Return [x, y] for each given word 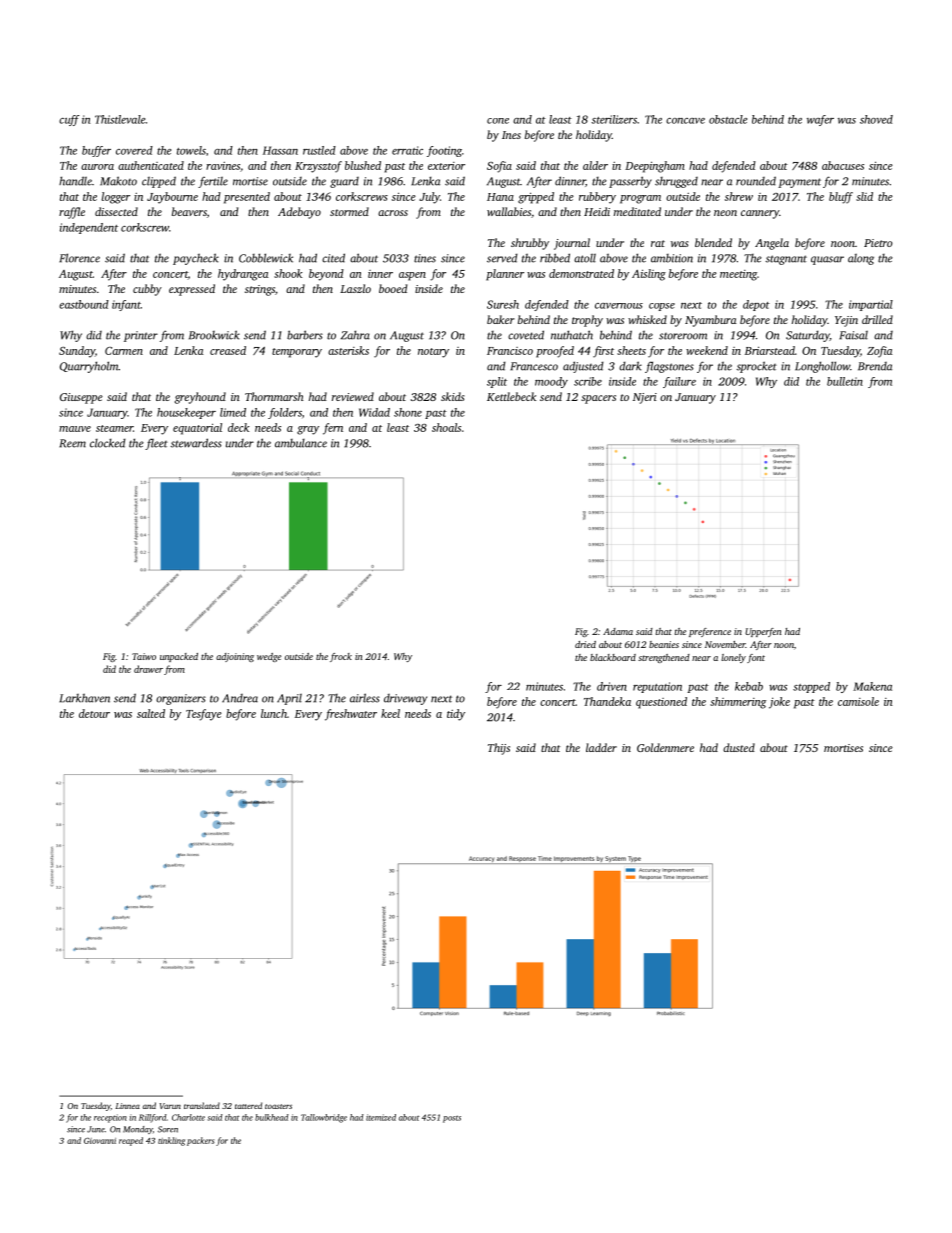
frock [341, 657]
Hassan [280, 150]
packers [200, 1141]
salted [151, 713]
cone [498, 121]
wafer [820, 120]
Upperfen [763, 632]
